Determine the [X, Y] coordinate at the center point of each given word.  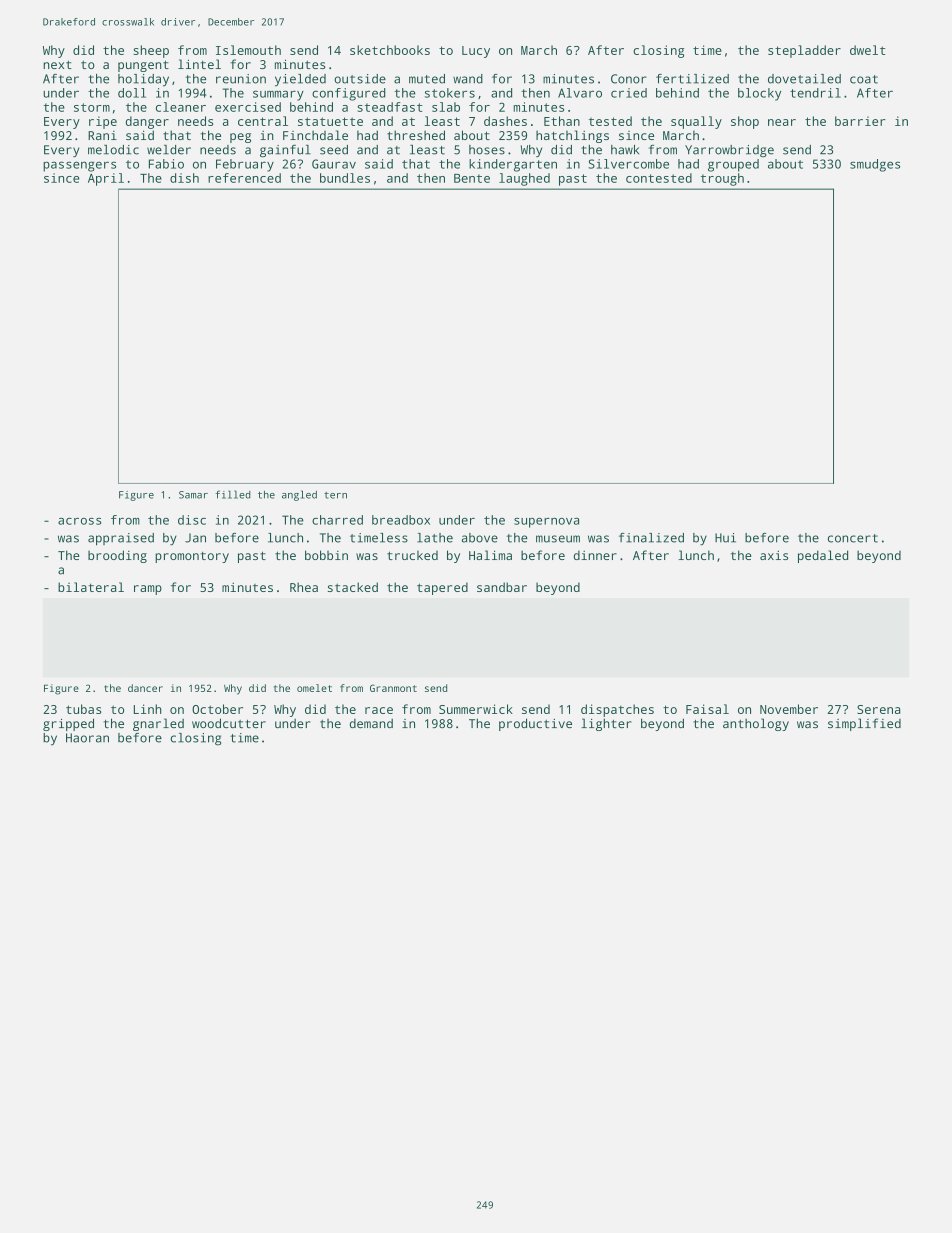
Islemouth [248, 50]
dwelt [867, 50]
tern [335, 495]
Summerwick [476, 709]
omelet [314, 688]
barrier [860, 121]
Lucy [476, 52]
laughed [524, 179]
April [106, 179]
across [80, 521]
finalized [651, 538]
